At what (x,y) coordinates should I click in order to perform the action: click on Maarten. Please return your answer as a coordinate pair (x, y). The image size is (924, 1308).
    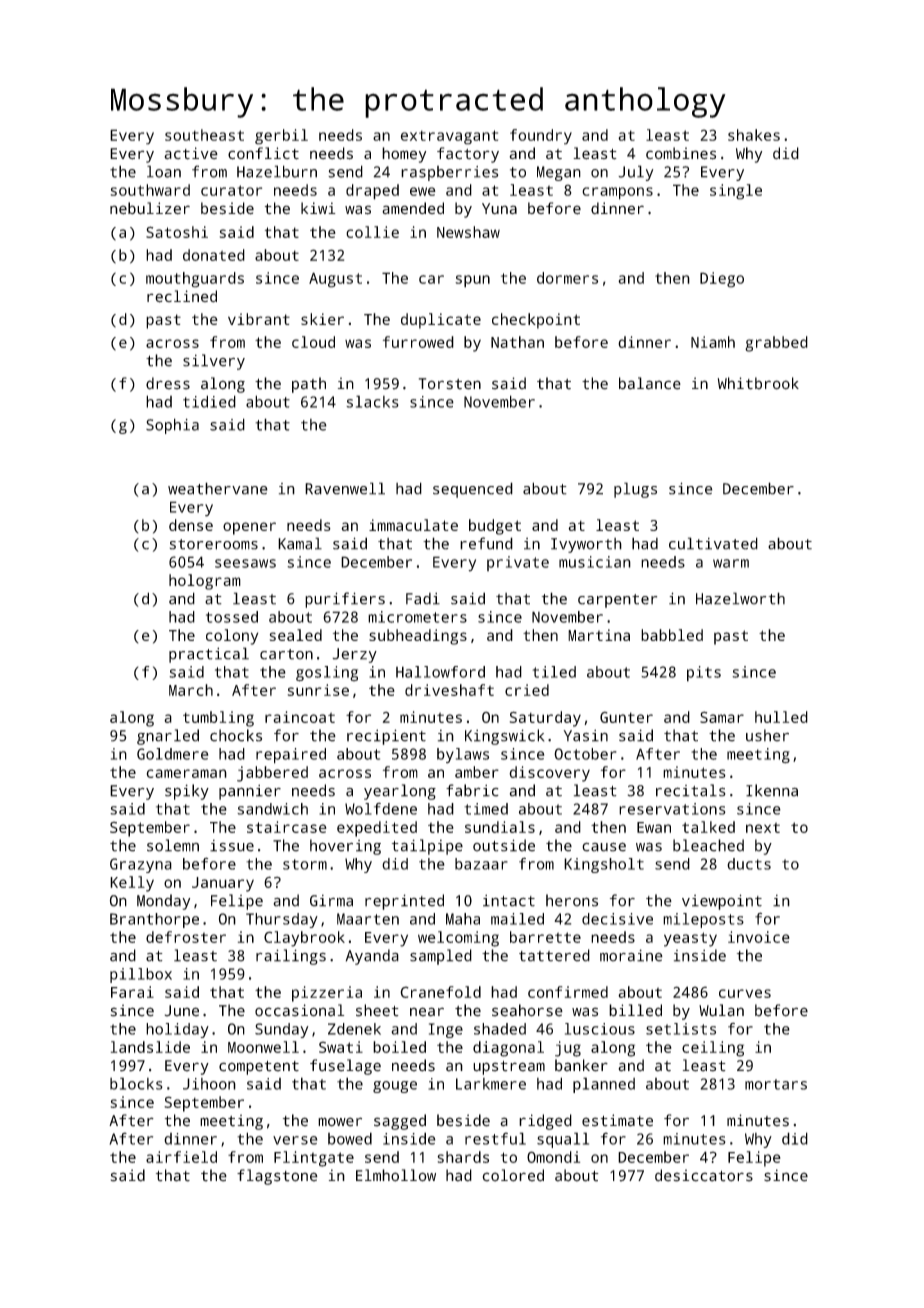
    Looking at the image, I should click on (368, 919).
